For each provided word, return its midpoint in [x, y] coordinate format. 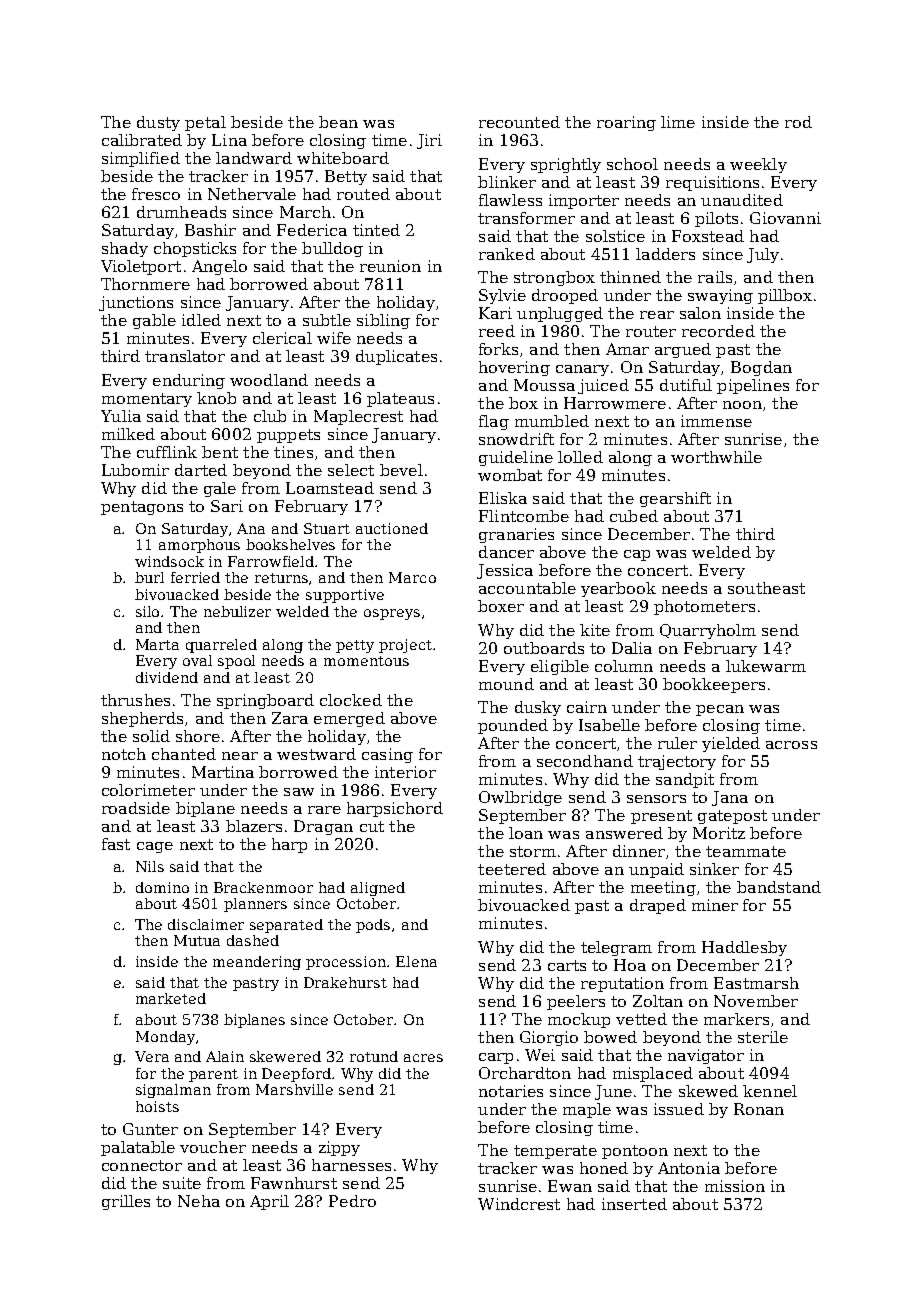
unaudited [742, 200]
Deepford [296, 1075]
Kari [495, 313]
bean [338, 122]
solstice [615, 236]
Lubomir [135, 470]
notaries [511, 1091]
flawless [510, 200]
